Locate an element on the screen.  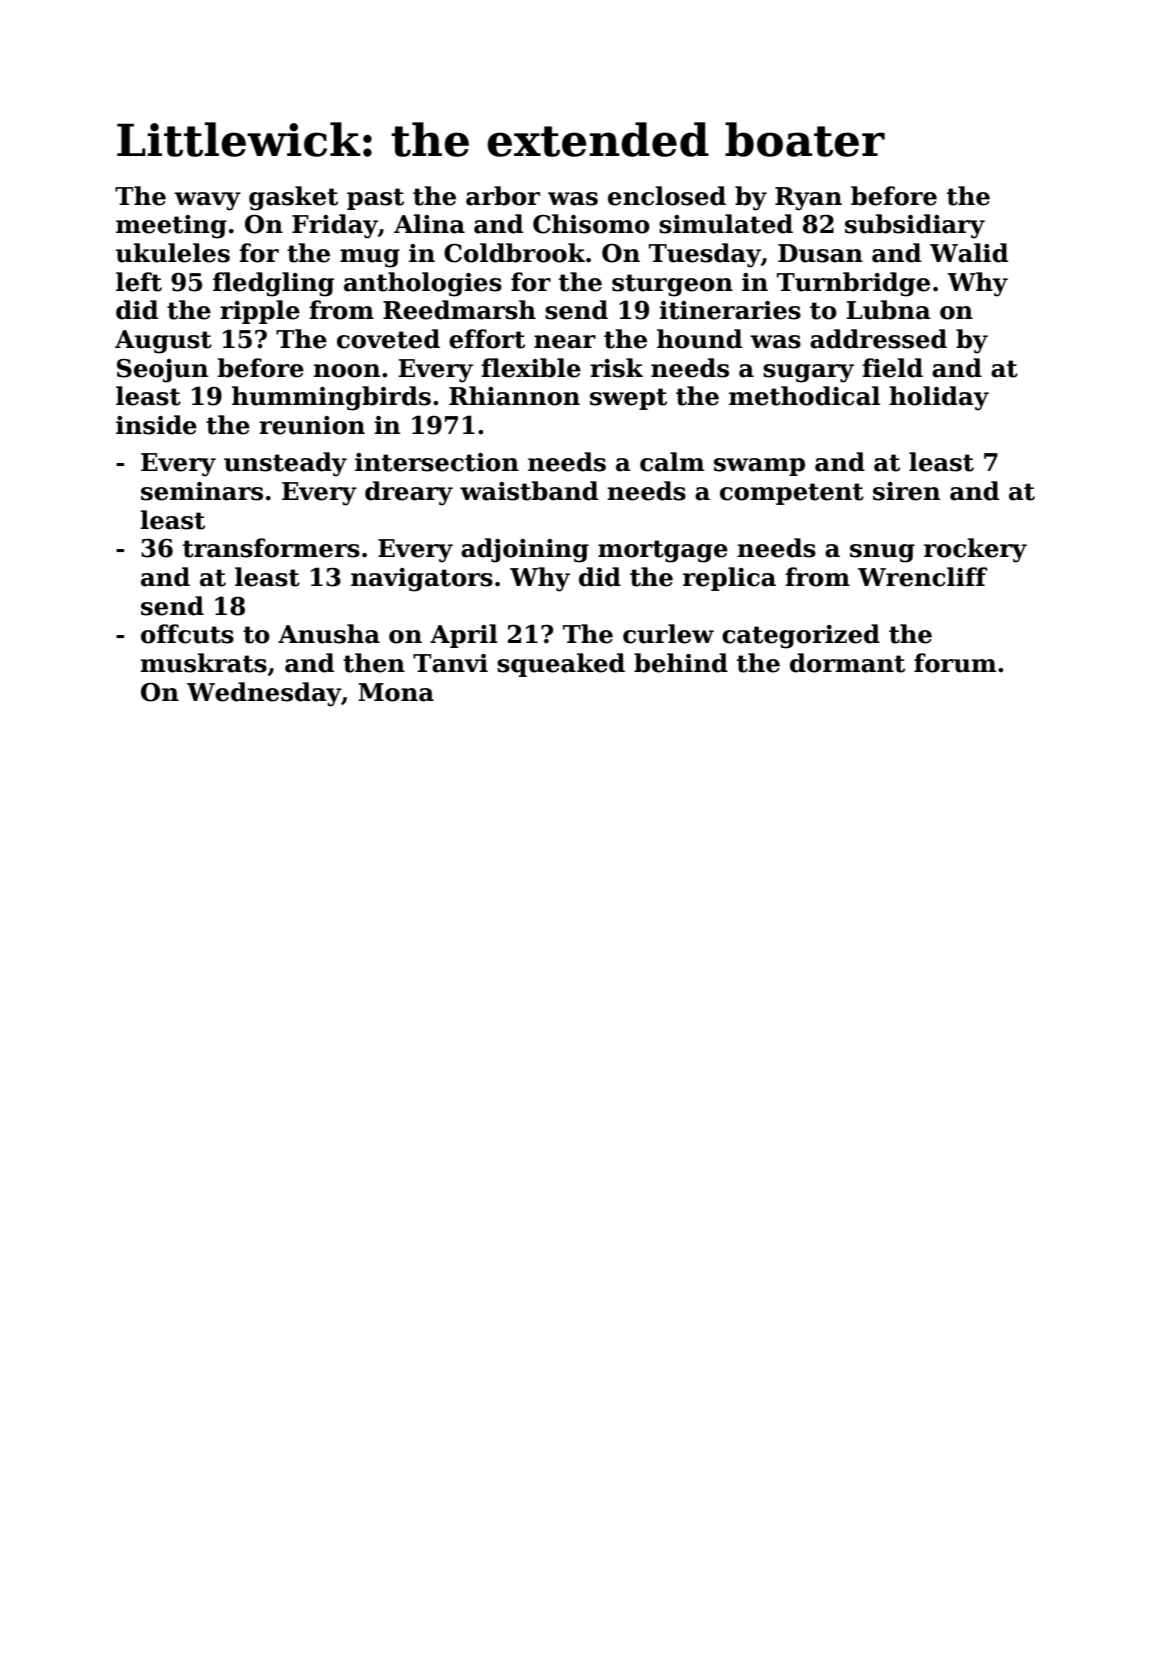
Wednesday is located at coordinates (264, 694).
